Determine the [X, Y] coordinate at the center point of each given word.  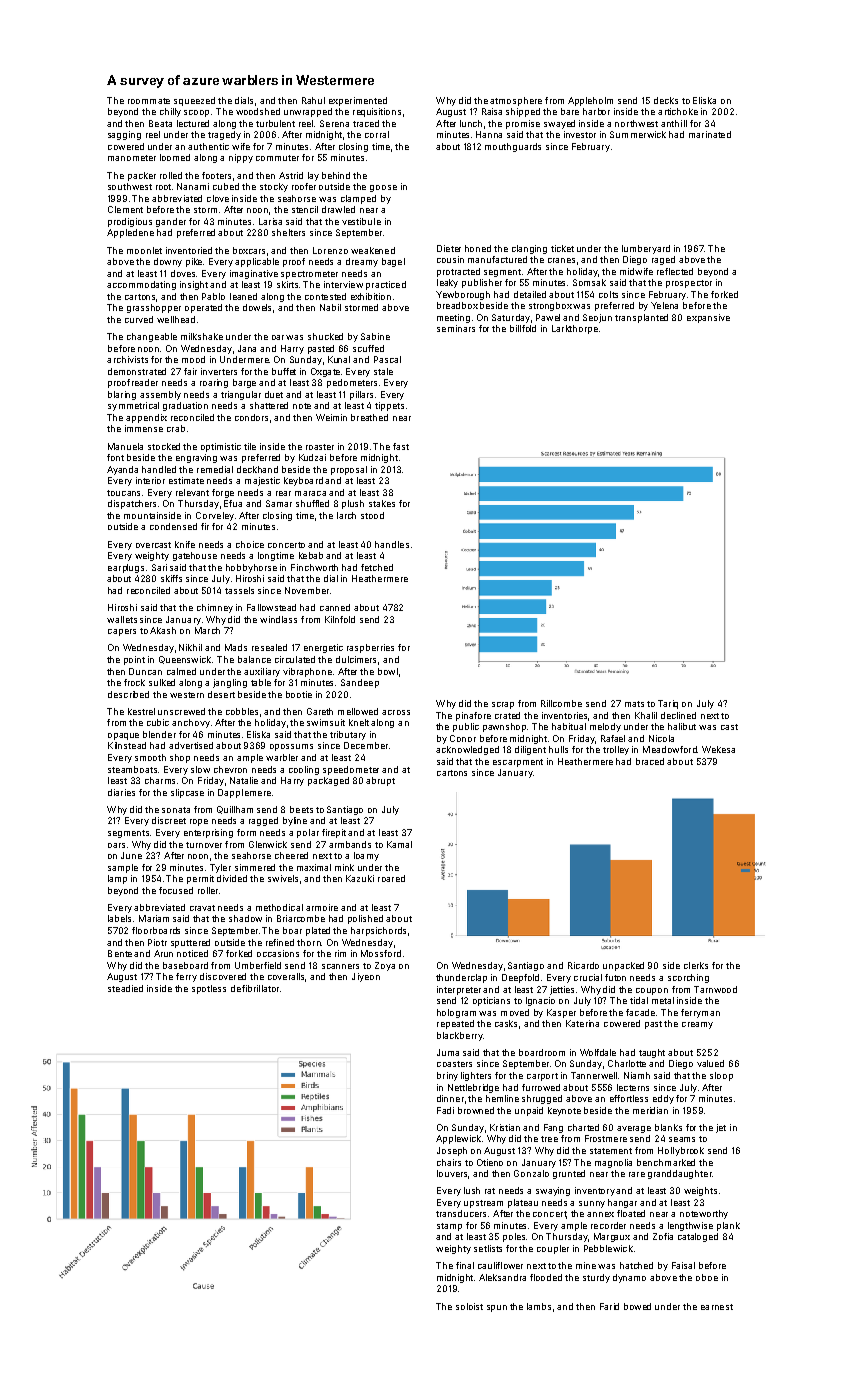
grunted [569, 1174]
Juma [448, 1052]
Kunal [339, 359]
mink [344, 867]
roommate [149, 101]
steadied [125, 988]
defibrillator [255, 988]
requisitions [377, 112]
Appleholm [590, 101]
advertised [191, 745]
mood [193, 359]
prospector [689, 284]
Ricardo [583, 965]
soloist [469, 1306]
